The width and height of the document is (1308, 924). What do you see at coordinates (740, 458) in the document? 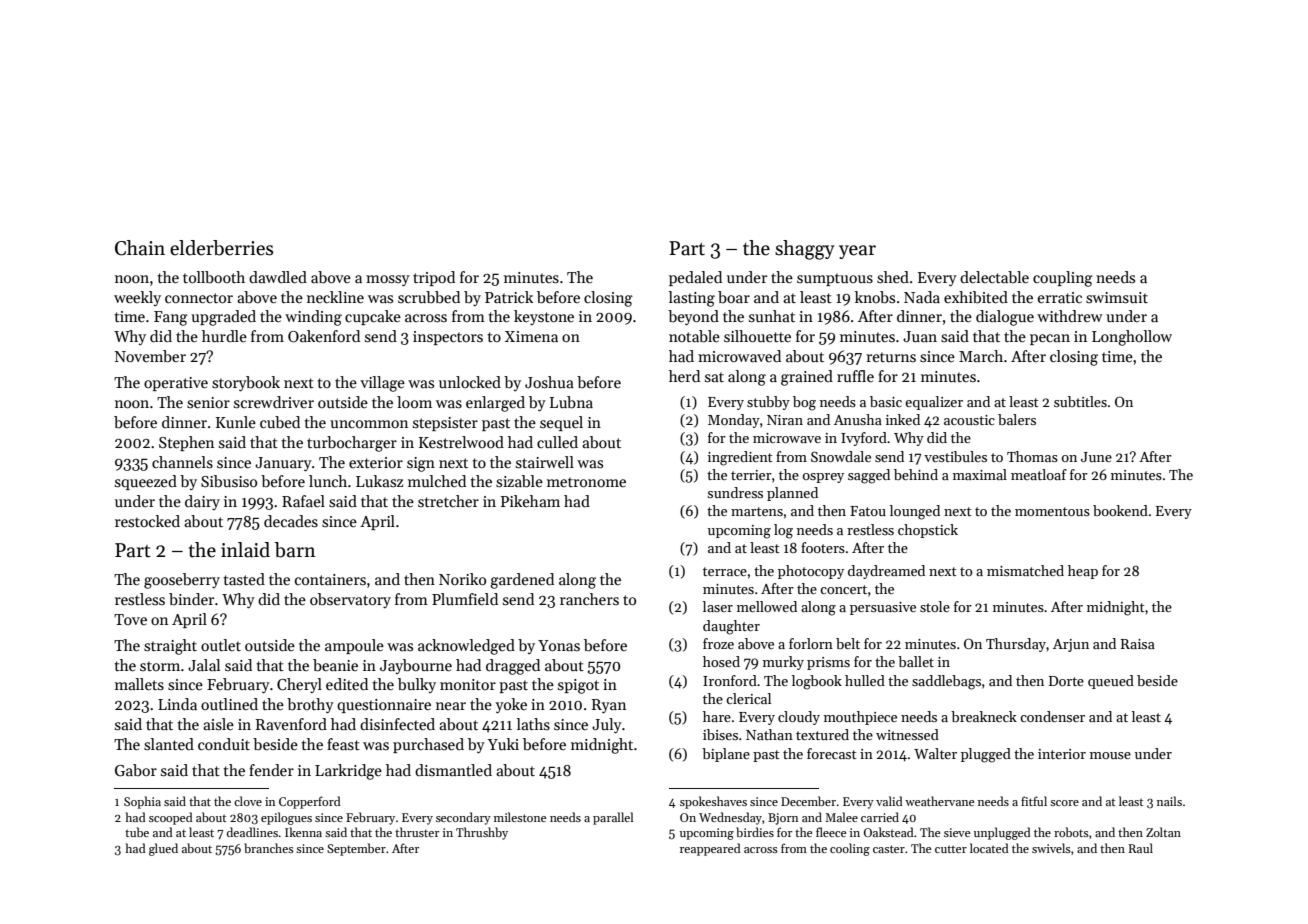
I see `ingredient` at bounding box center [740, 458].
